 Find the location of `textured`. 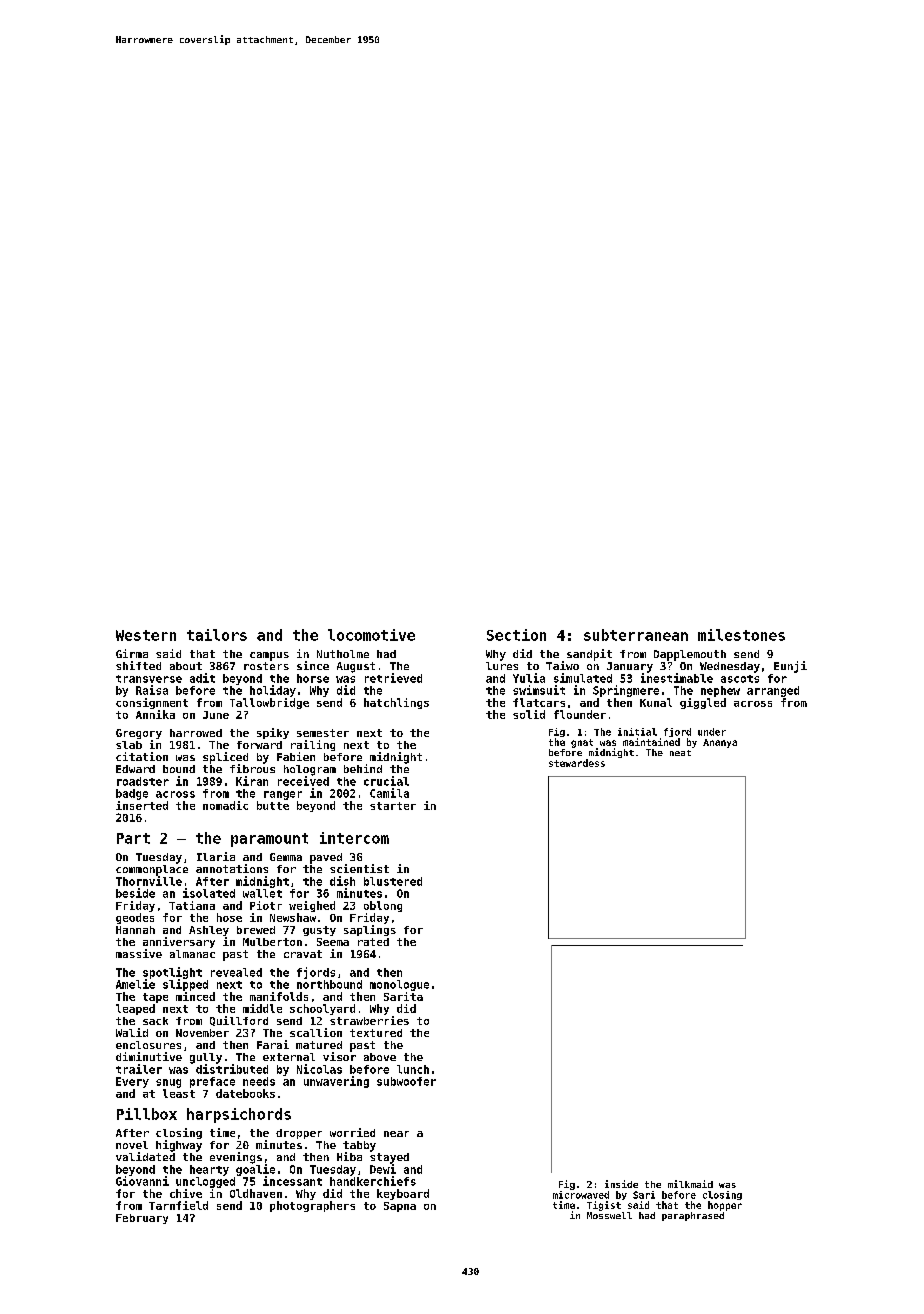

textured is located at coordinates (376, 1033).
